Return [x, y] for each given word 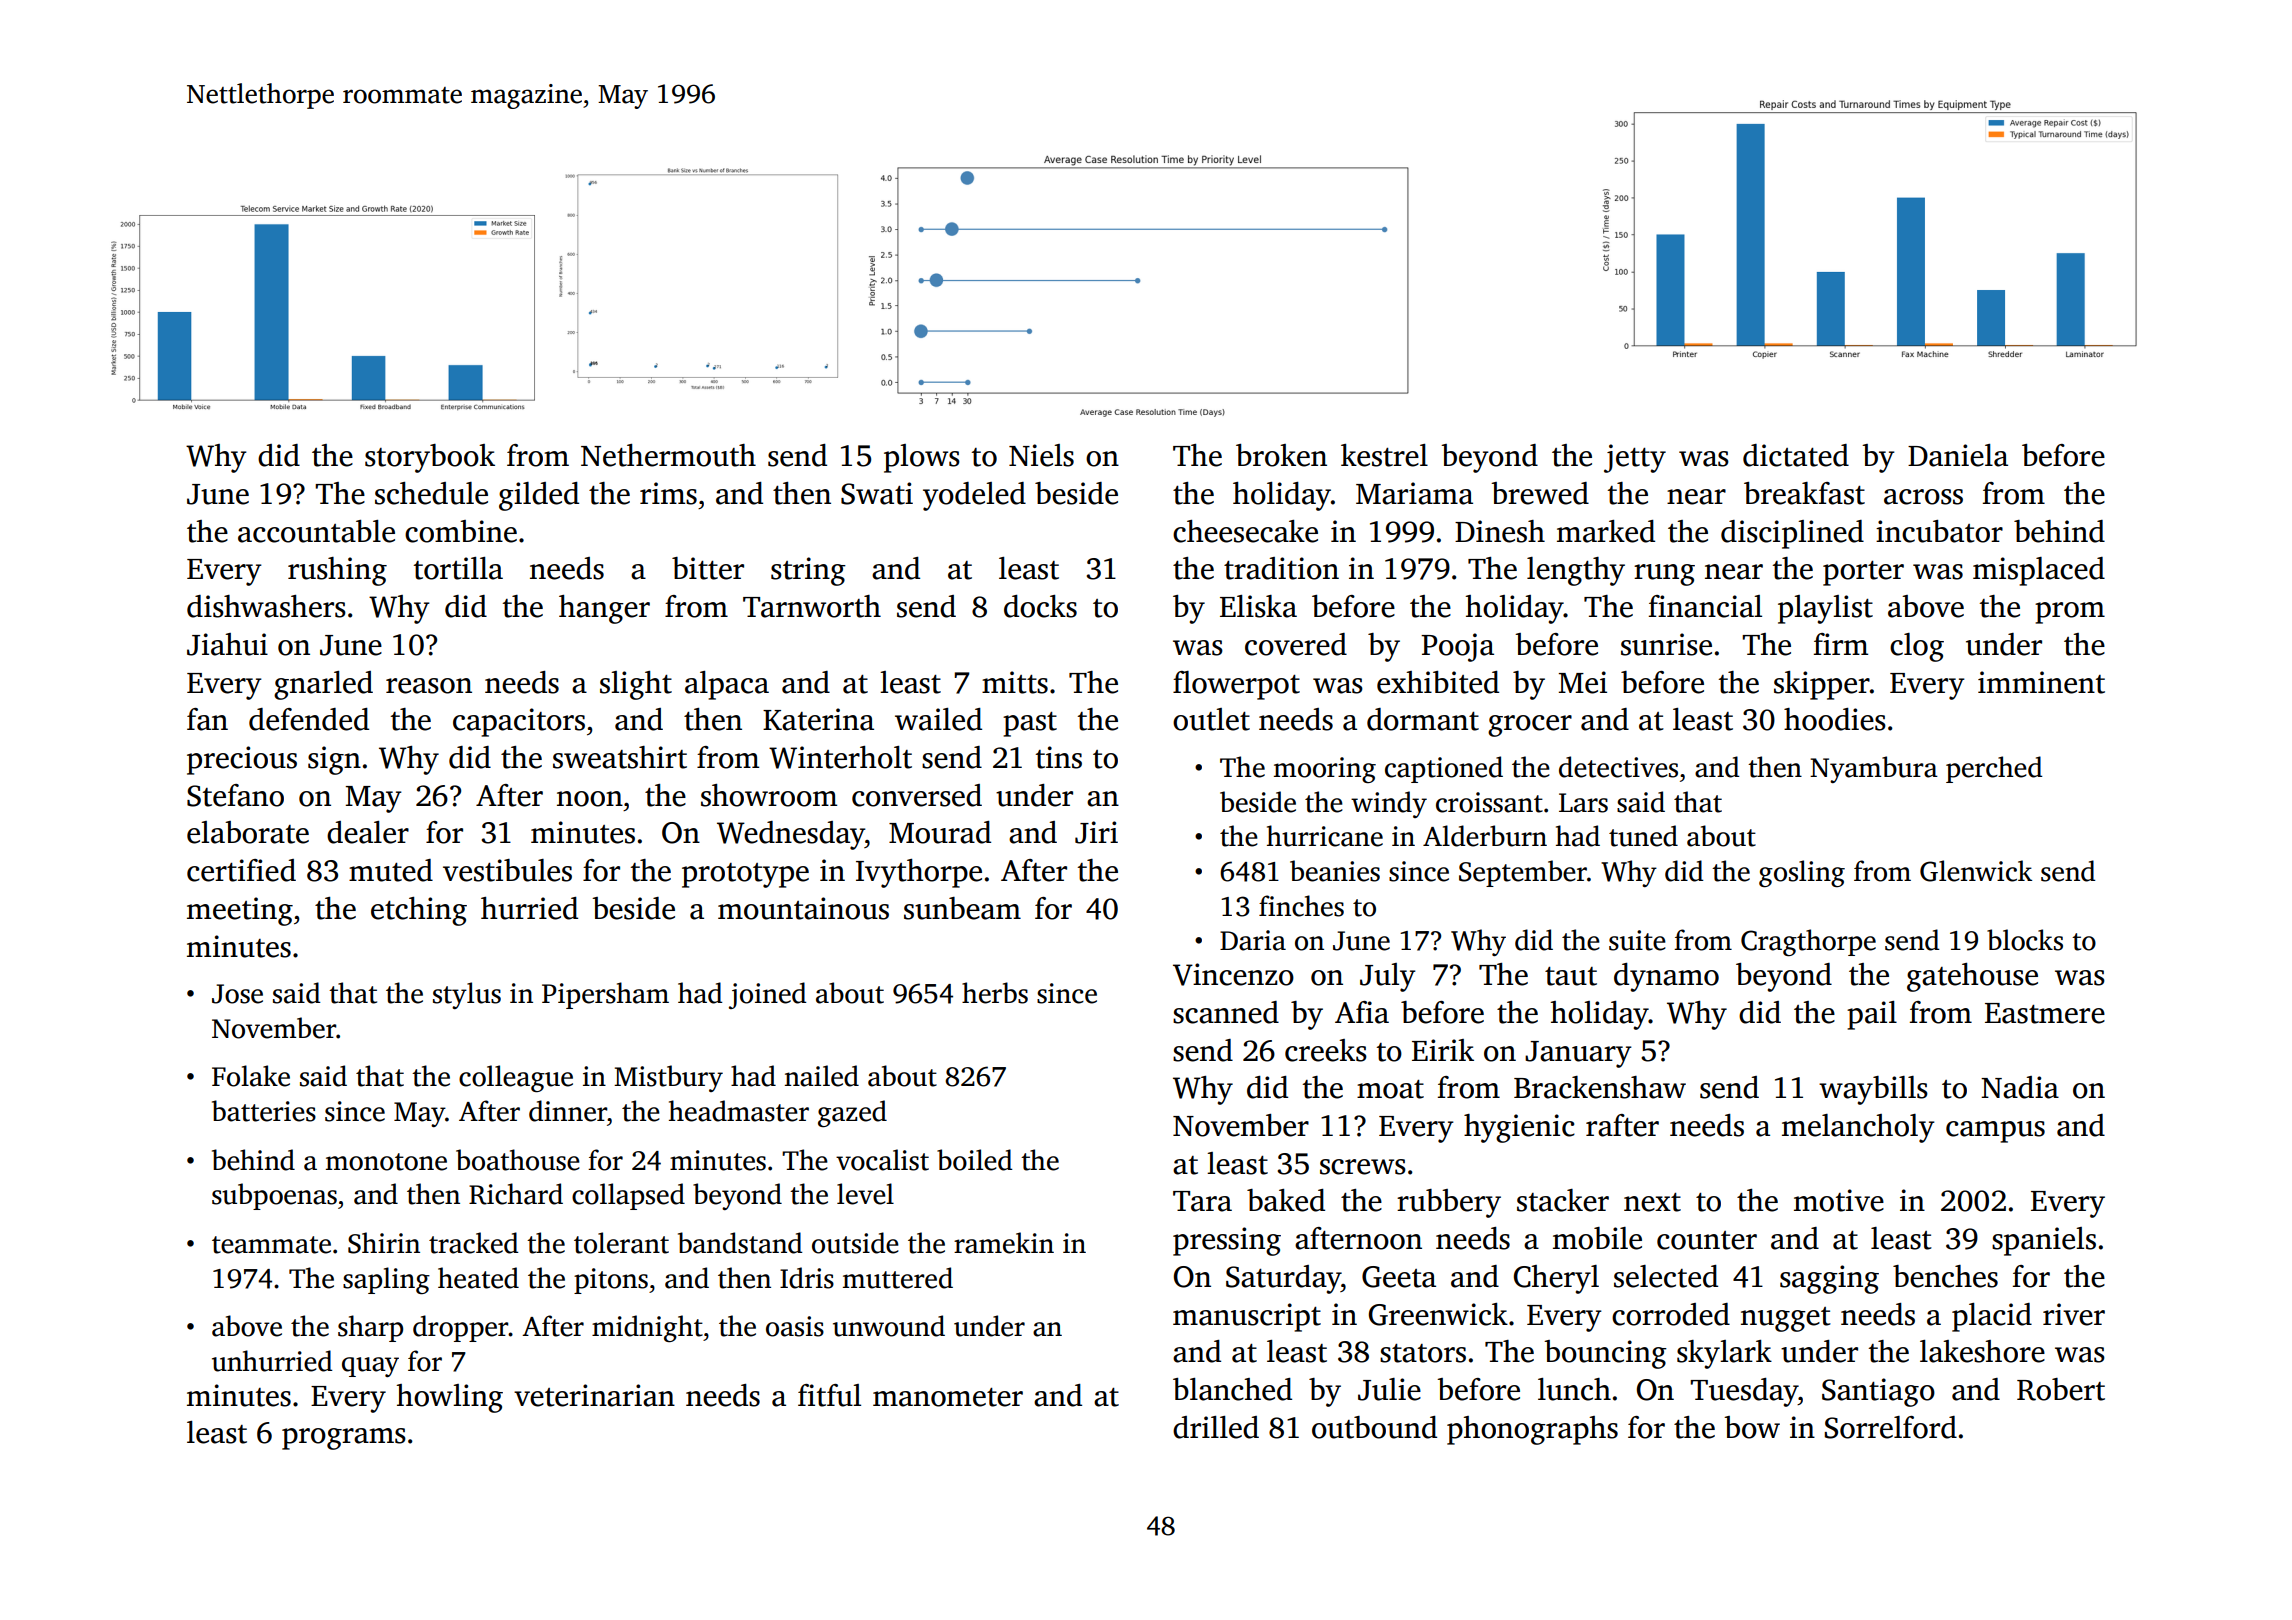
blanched [1232, 1389]
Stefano [235, 795]
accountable [316, 531]
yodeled [974, 496]
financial [1705, 606]
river [2074, 1314]
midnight [647, 1328]
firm [1841, 644]
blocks [2025, 940]
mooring [1325, 770]
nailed [822, 1076]
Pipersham [605, 995]
